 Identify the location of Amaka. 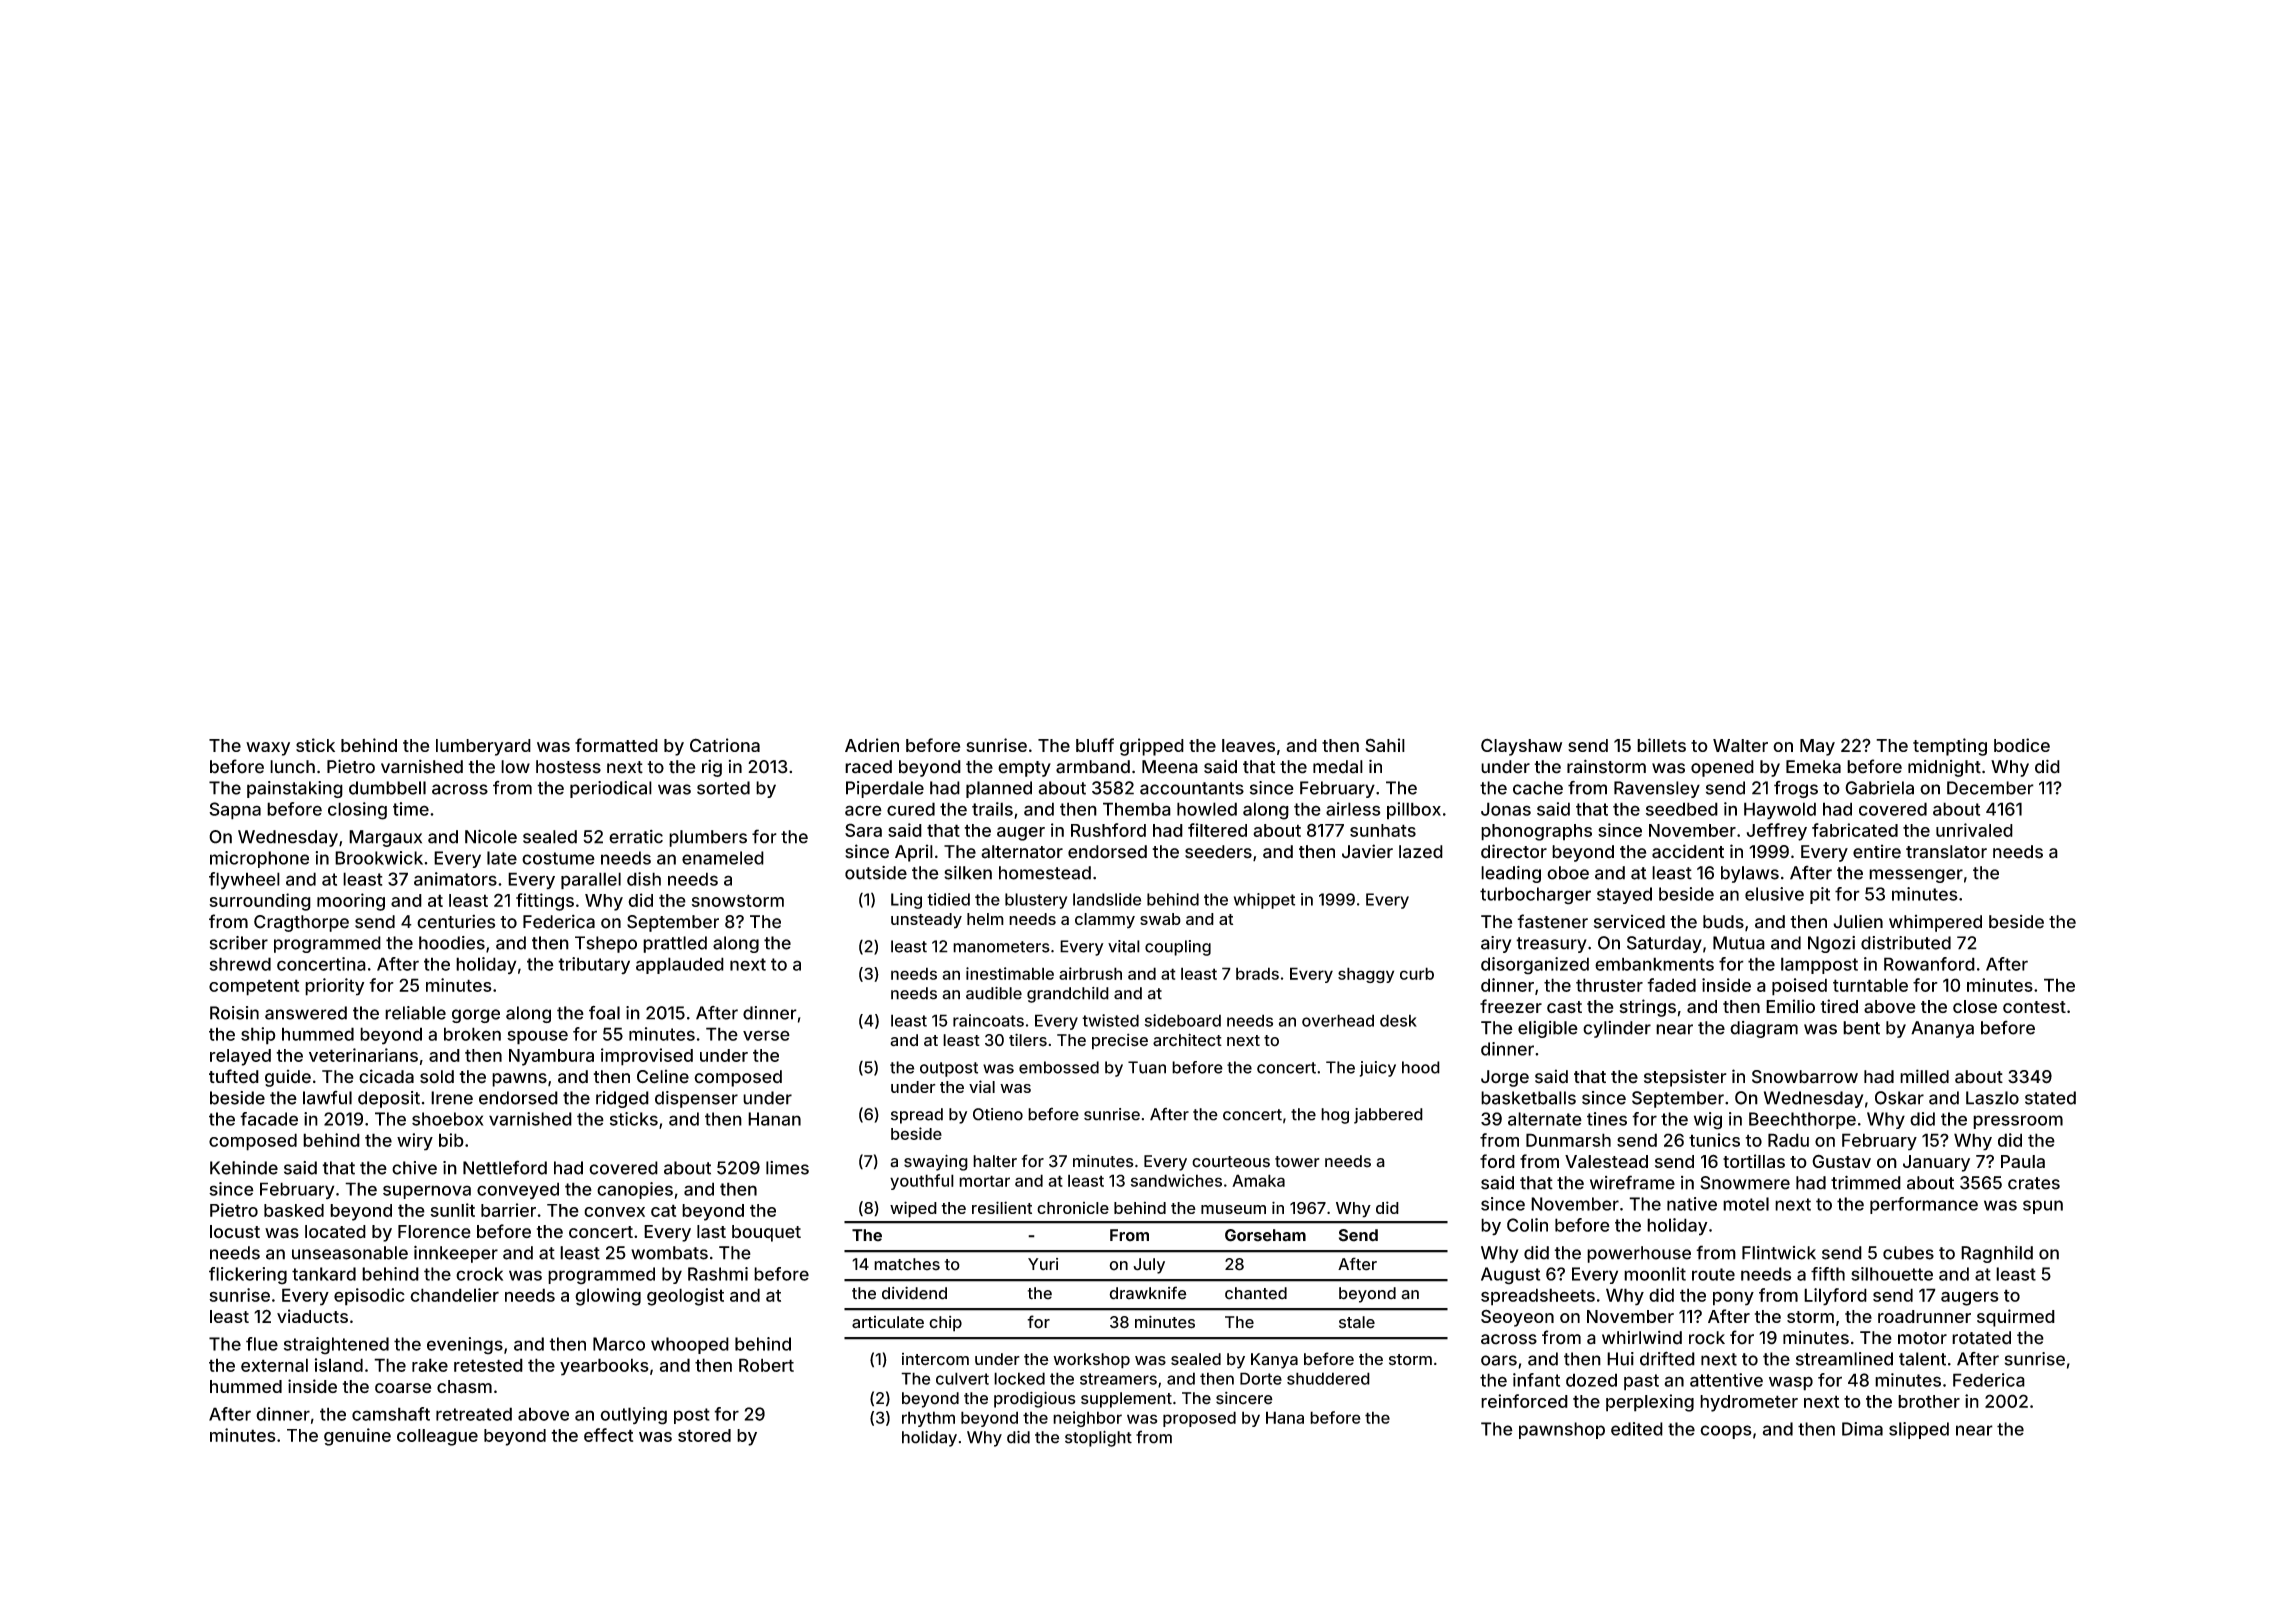
(1258, 1180).
